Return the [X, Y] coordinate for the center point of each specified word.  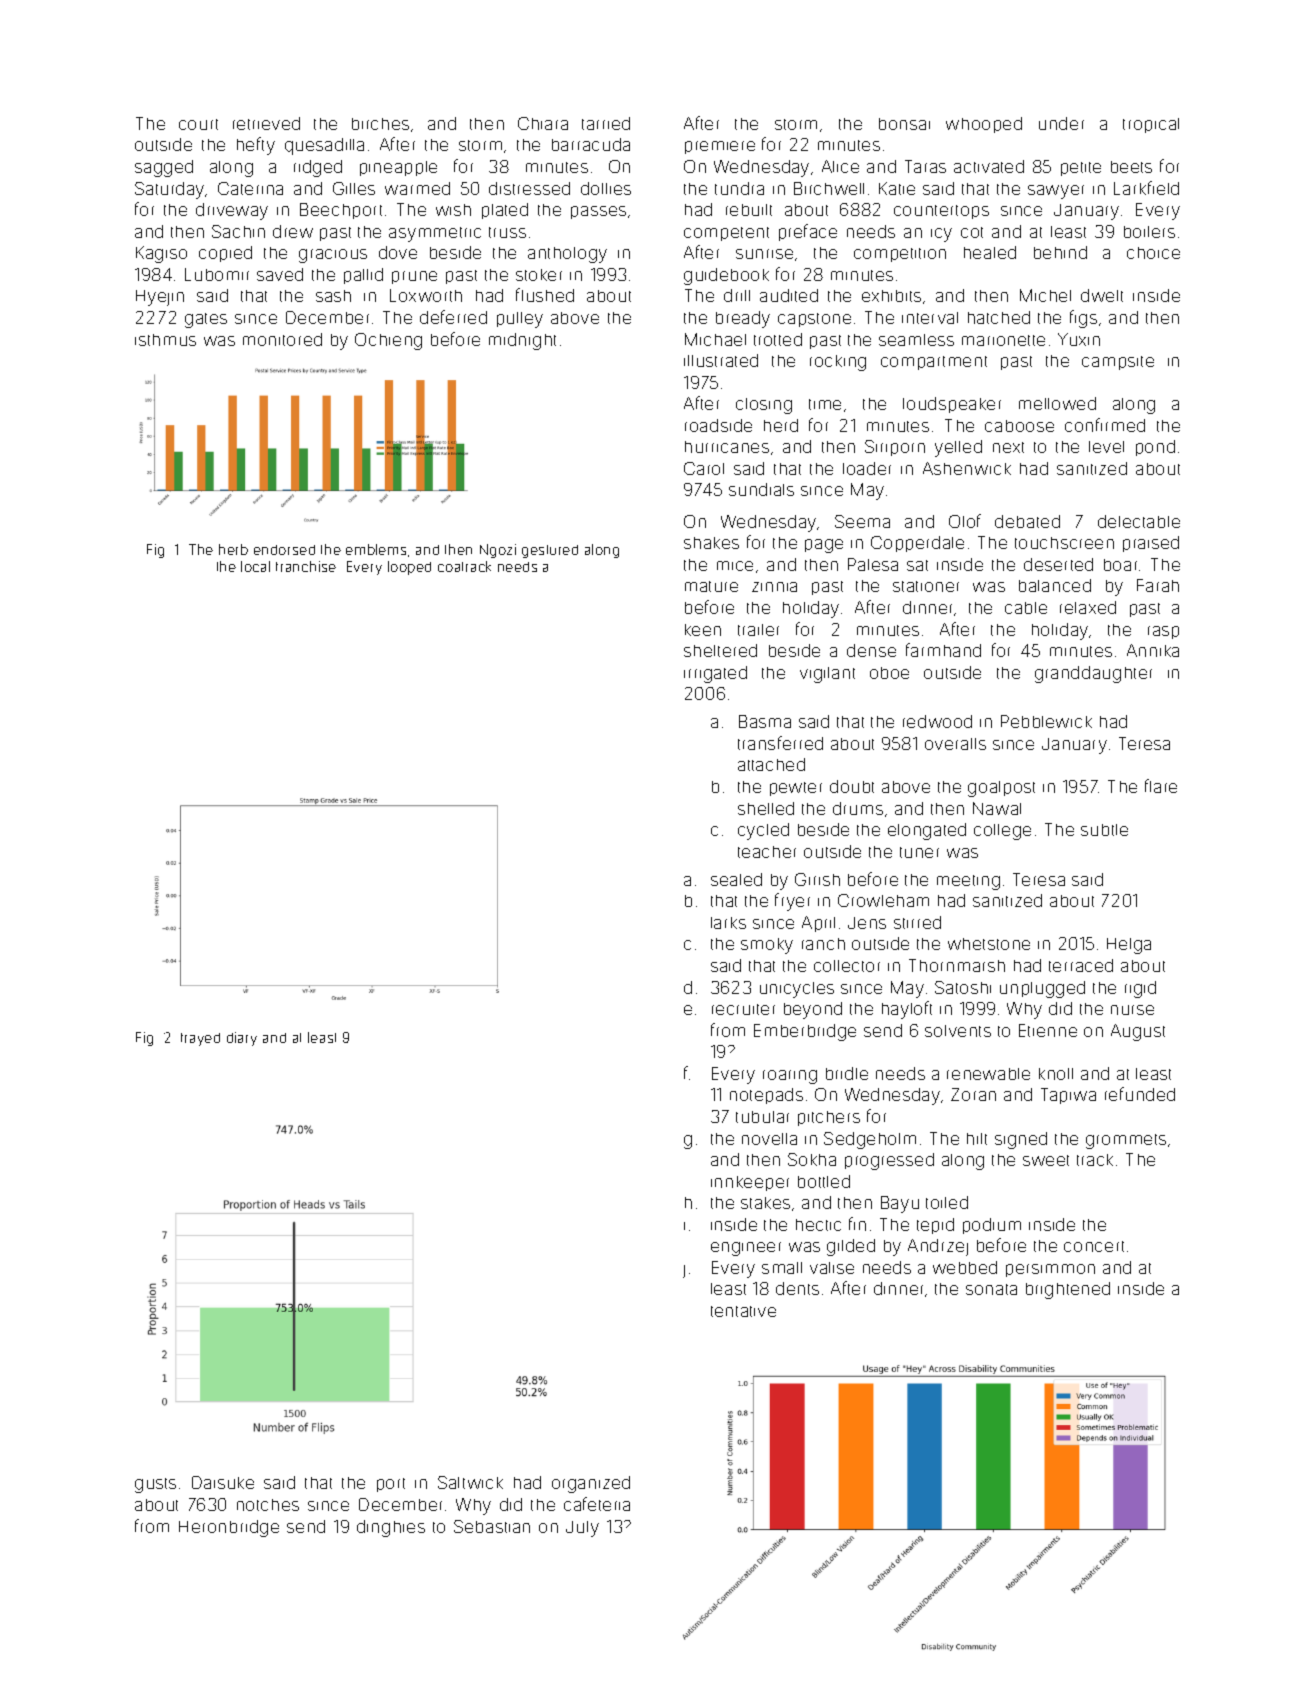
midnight [522, 341]
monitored [282, 339]
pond [1155, 448]
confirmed [1105, 425]
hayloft [907, 1010]
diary [242, 1039]
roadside [718, 425]
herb [233, 549]
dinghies [391, 1528]
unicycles [797, 990]
